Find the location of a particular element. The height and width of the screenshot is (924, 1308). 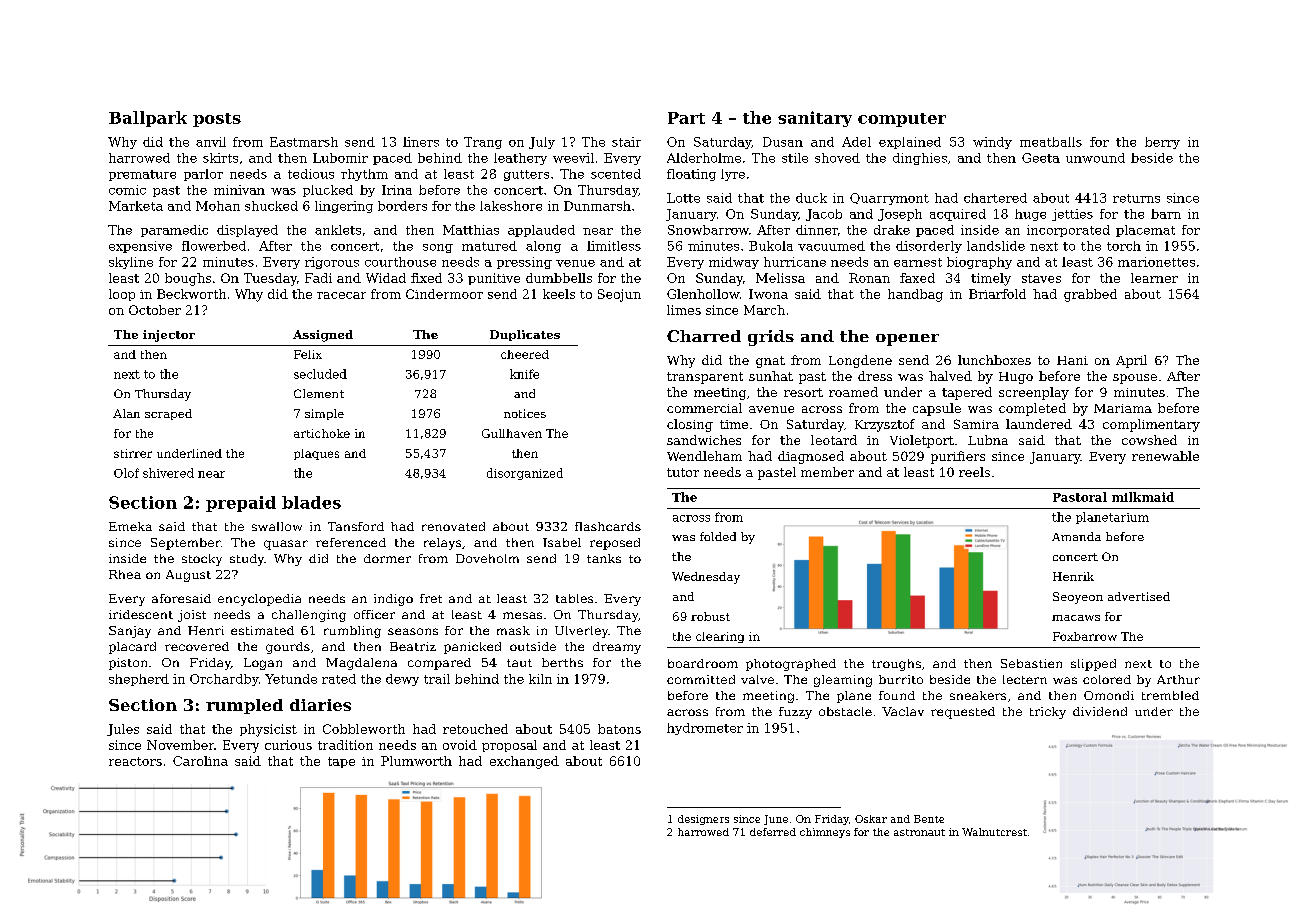

Trang is located at coordinates (483, 143).
